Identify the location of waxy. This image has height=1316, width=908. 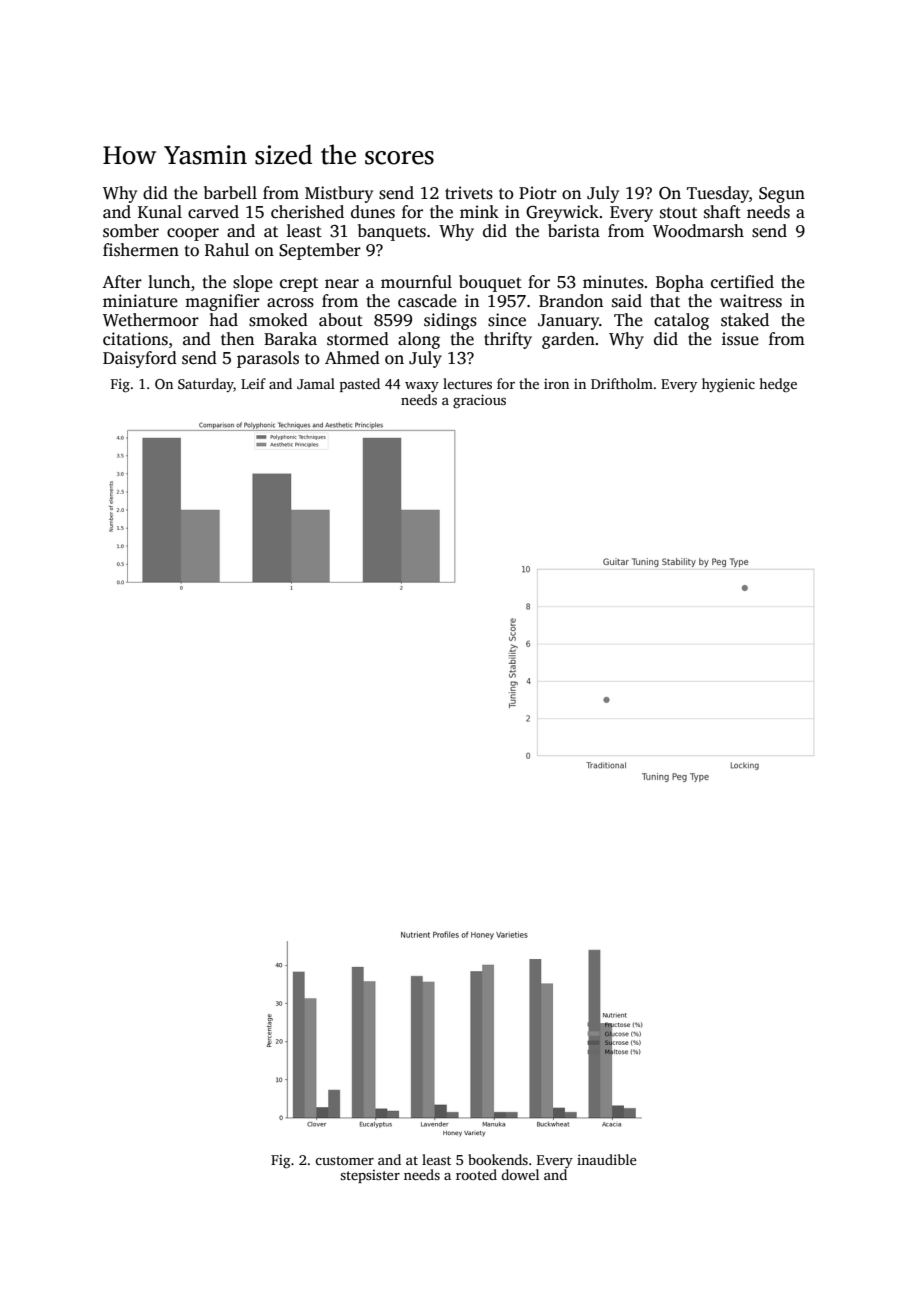
(422, 387).
